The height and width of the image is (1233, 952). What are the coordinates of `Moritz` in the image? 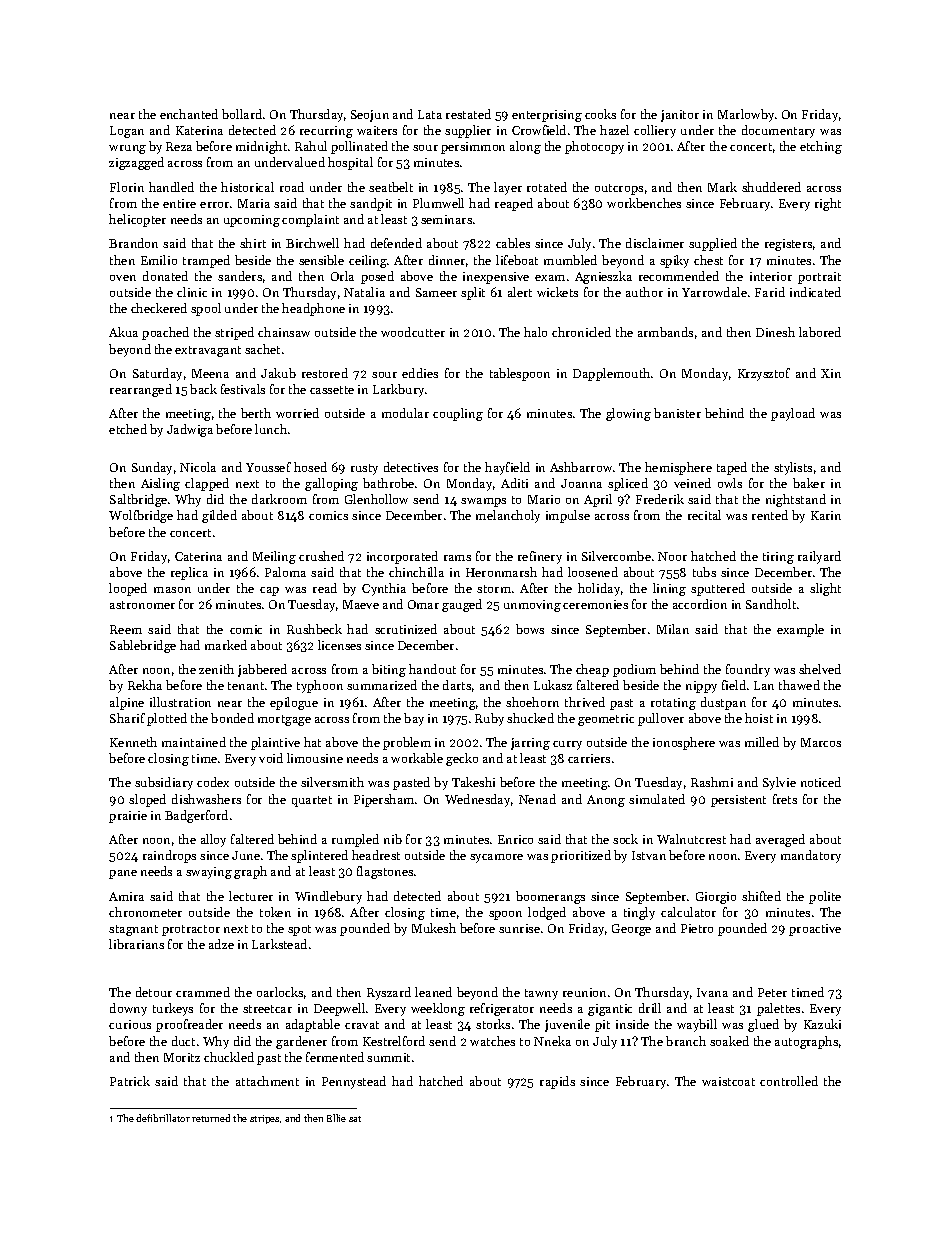 It's located at (182, 1057).
